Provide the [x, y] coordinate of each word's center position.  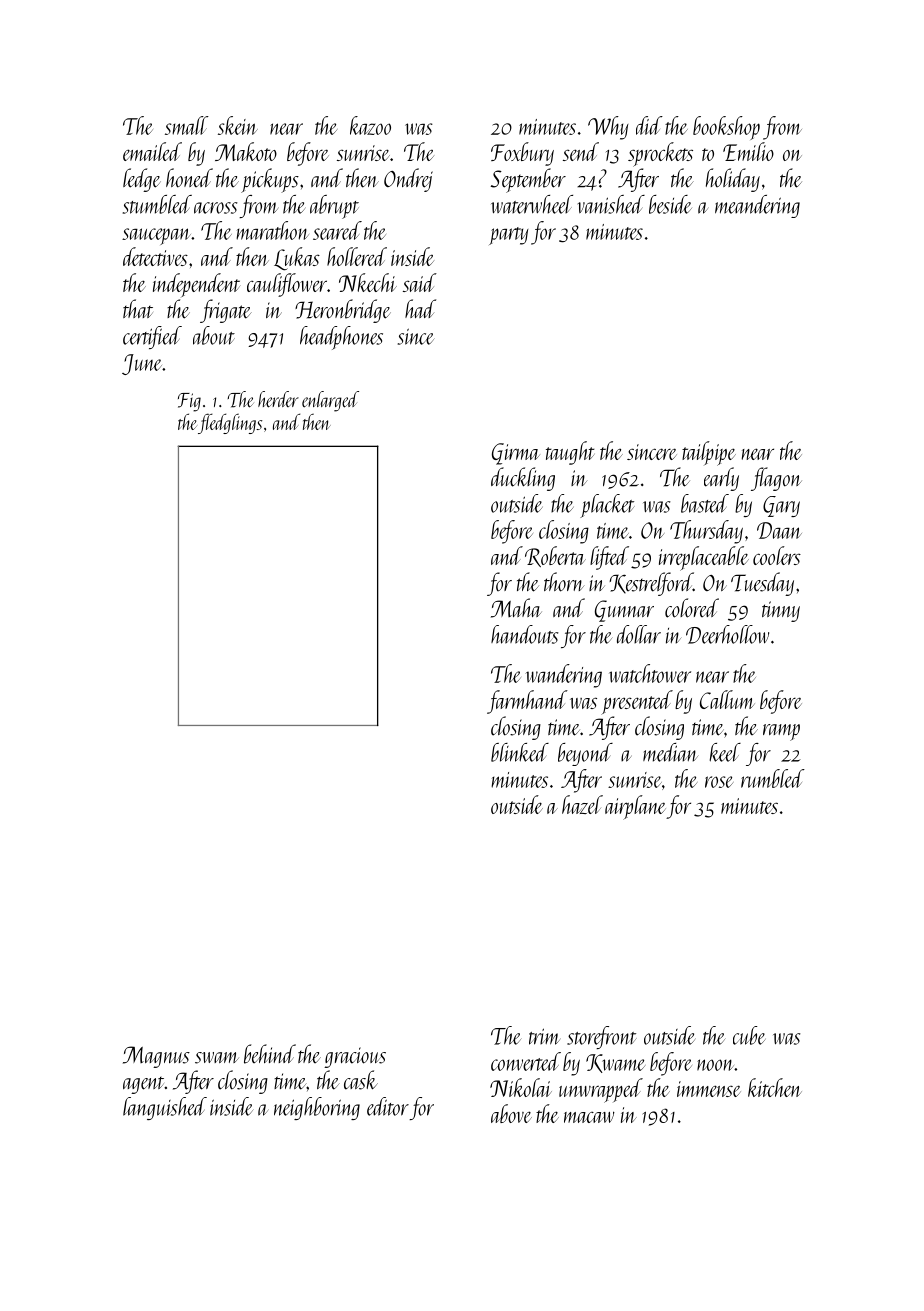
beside [670, 204]
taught [570, 453]
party [508, 236]
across [215, 208]
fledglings [230, 423]
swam [217, 1058]
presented [637, 702]
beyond [585, 754]
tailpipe [709, 453]
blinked [520, 752]
